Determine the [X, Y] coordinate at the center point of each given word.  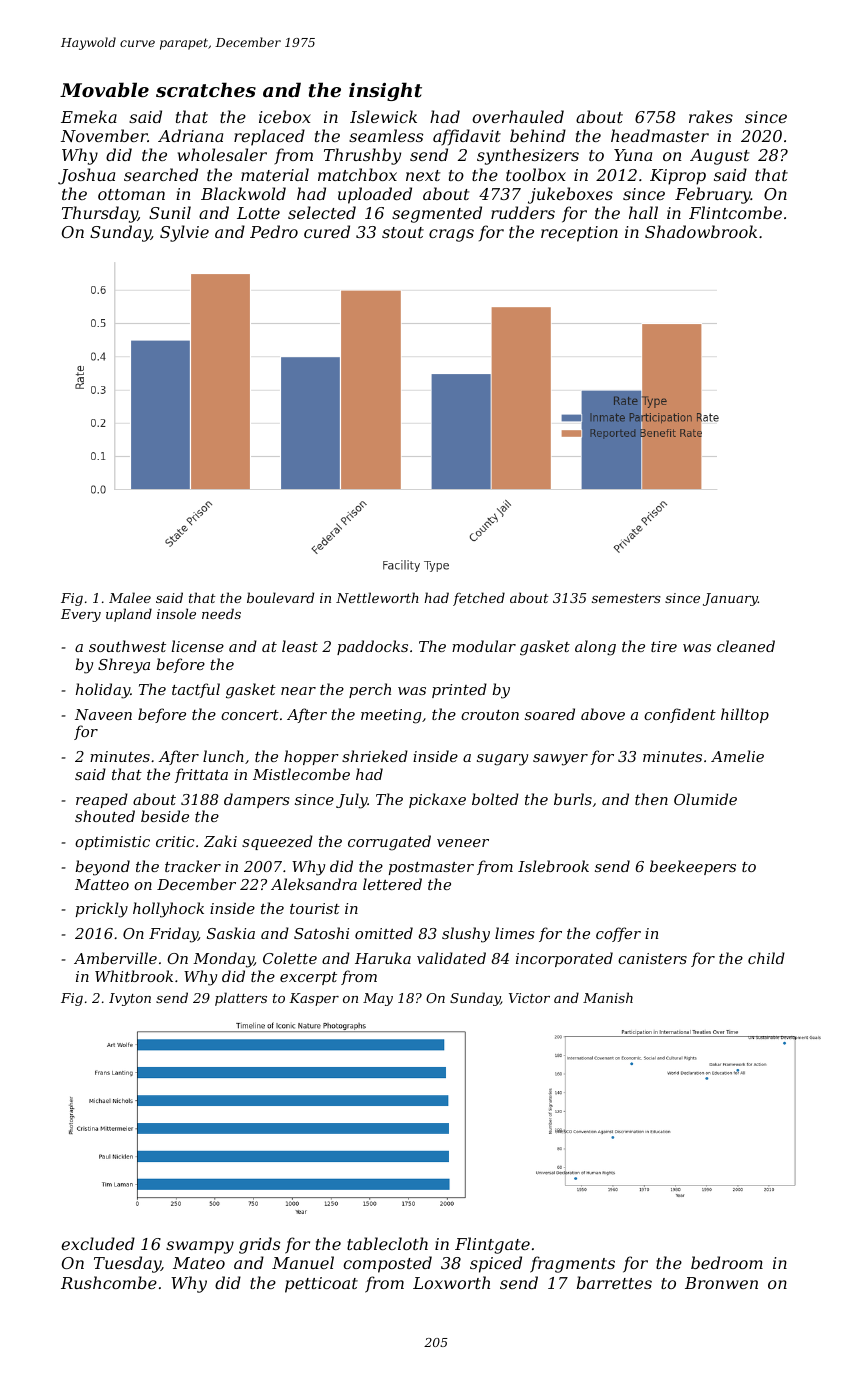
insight [385, 91]
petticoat [321, 1285]
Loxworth [451, 1282]
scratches [206, 90]
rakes [711, 116]
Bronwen [721, 1283]
